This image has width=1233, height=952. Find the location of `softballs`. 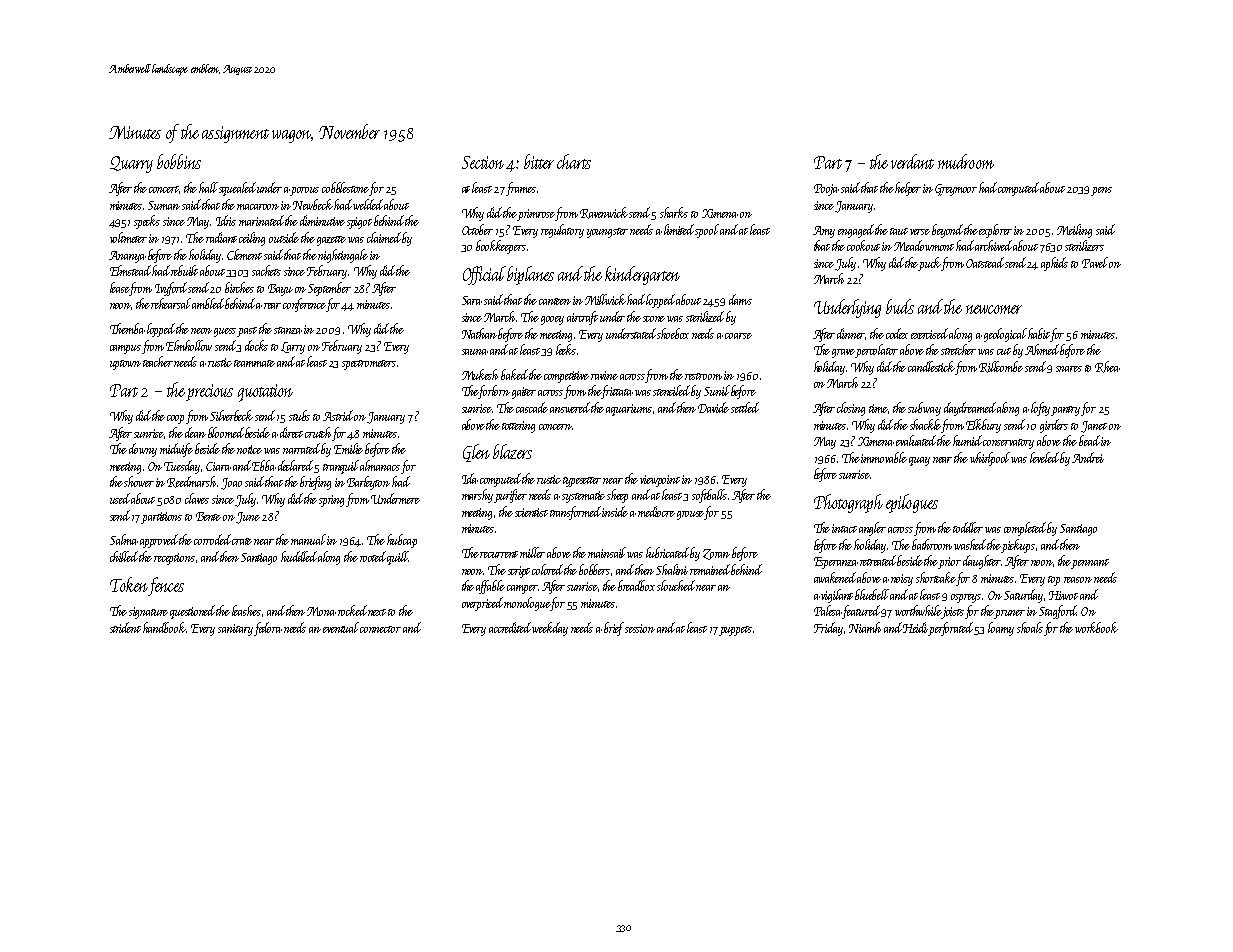

softballs is located at coordinates (709, 496).
